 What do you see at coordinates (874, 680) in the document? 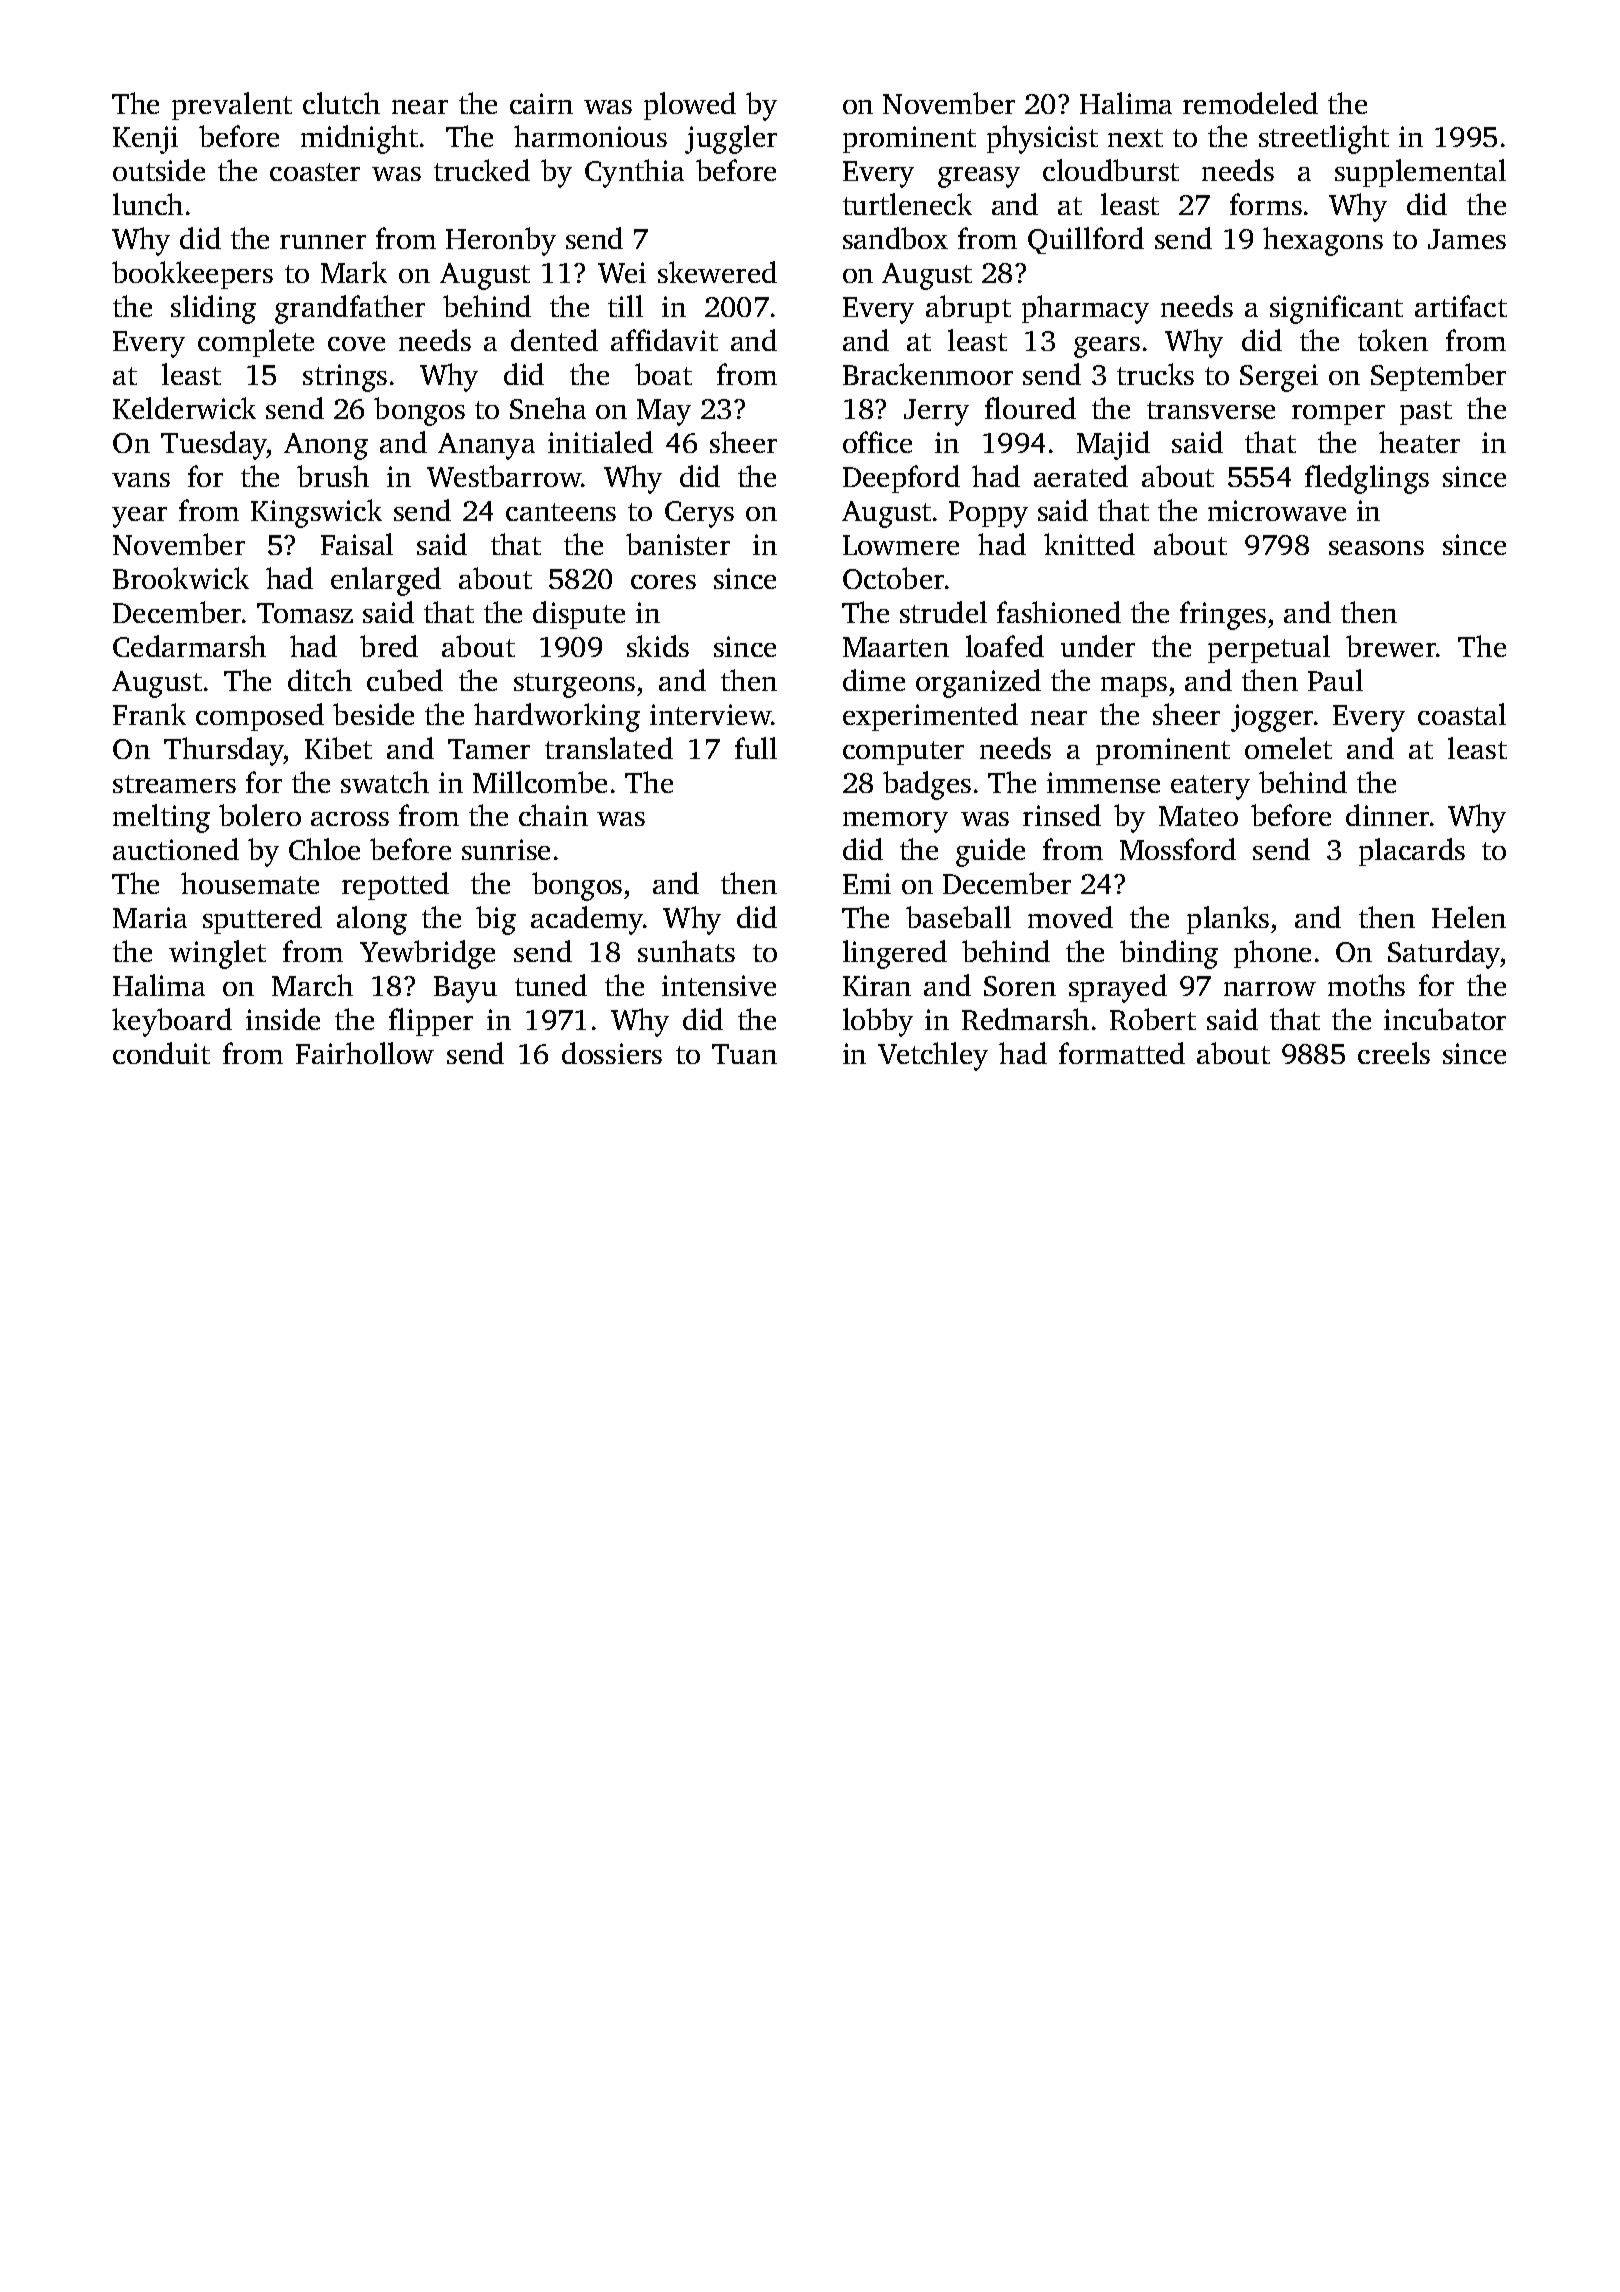
I see `dime` at bounding box center [874, 680].
